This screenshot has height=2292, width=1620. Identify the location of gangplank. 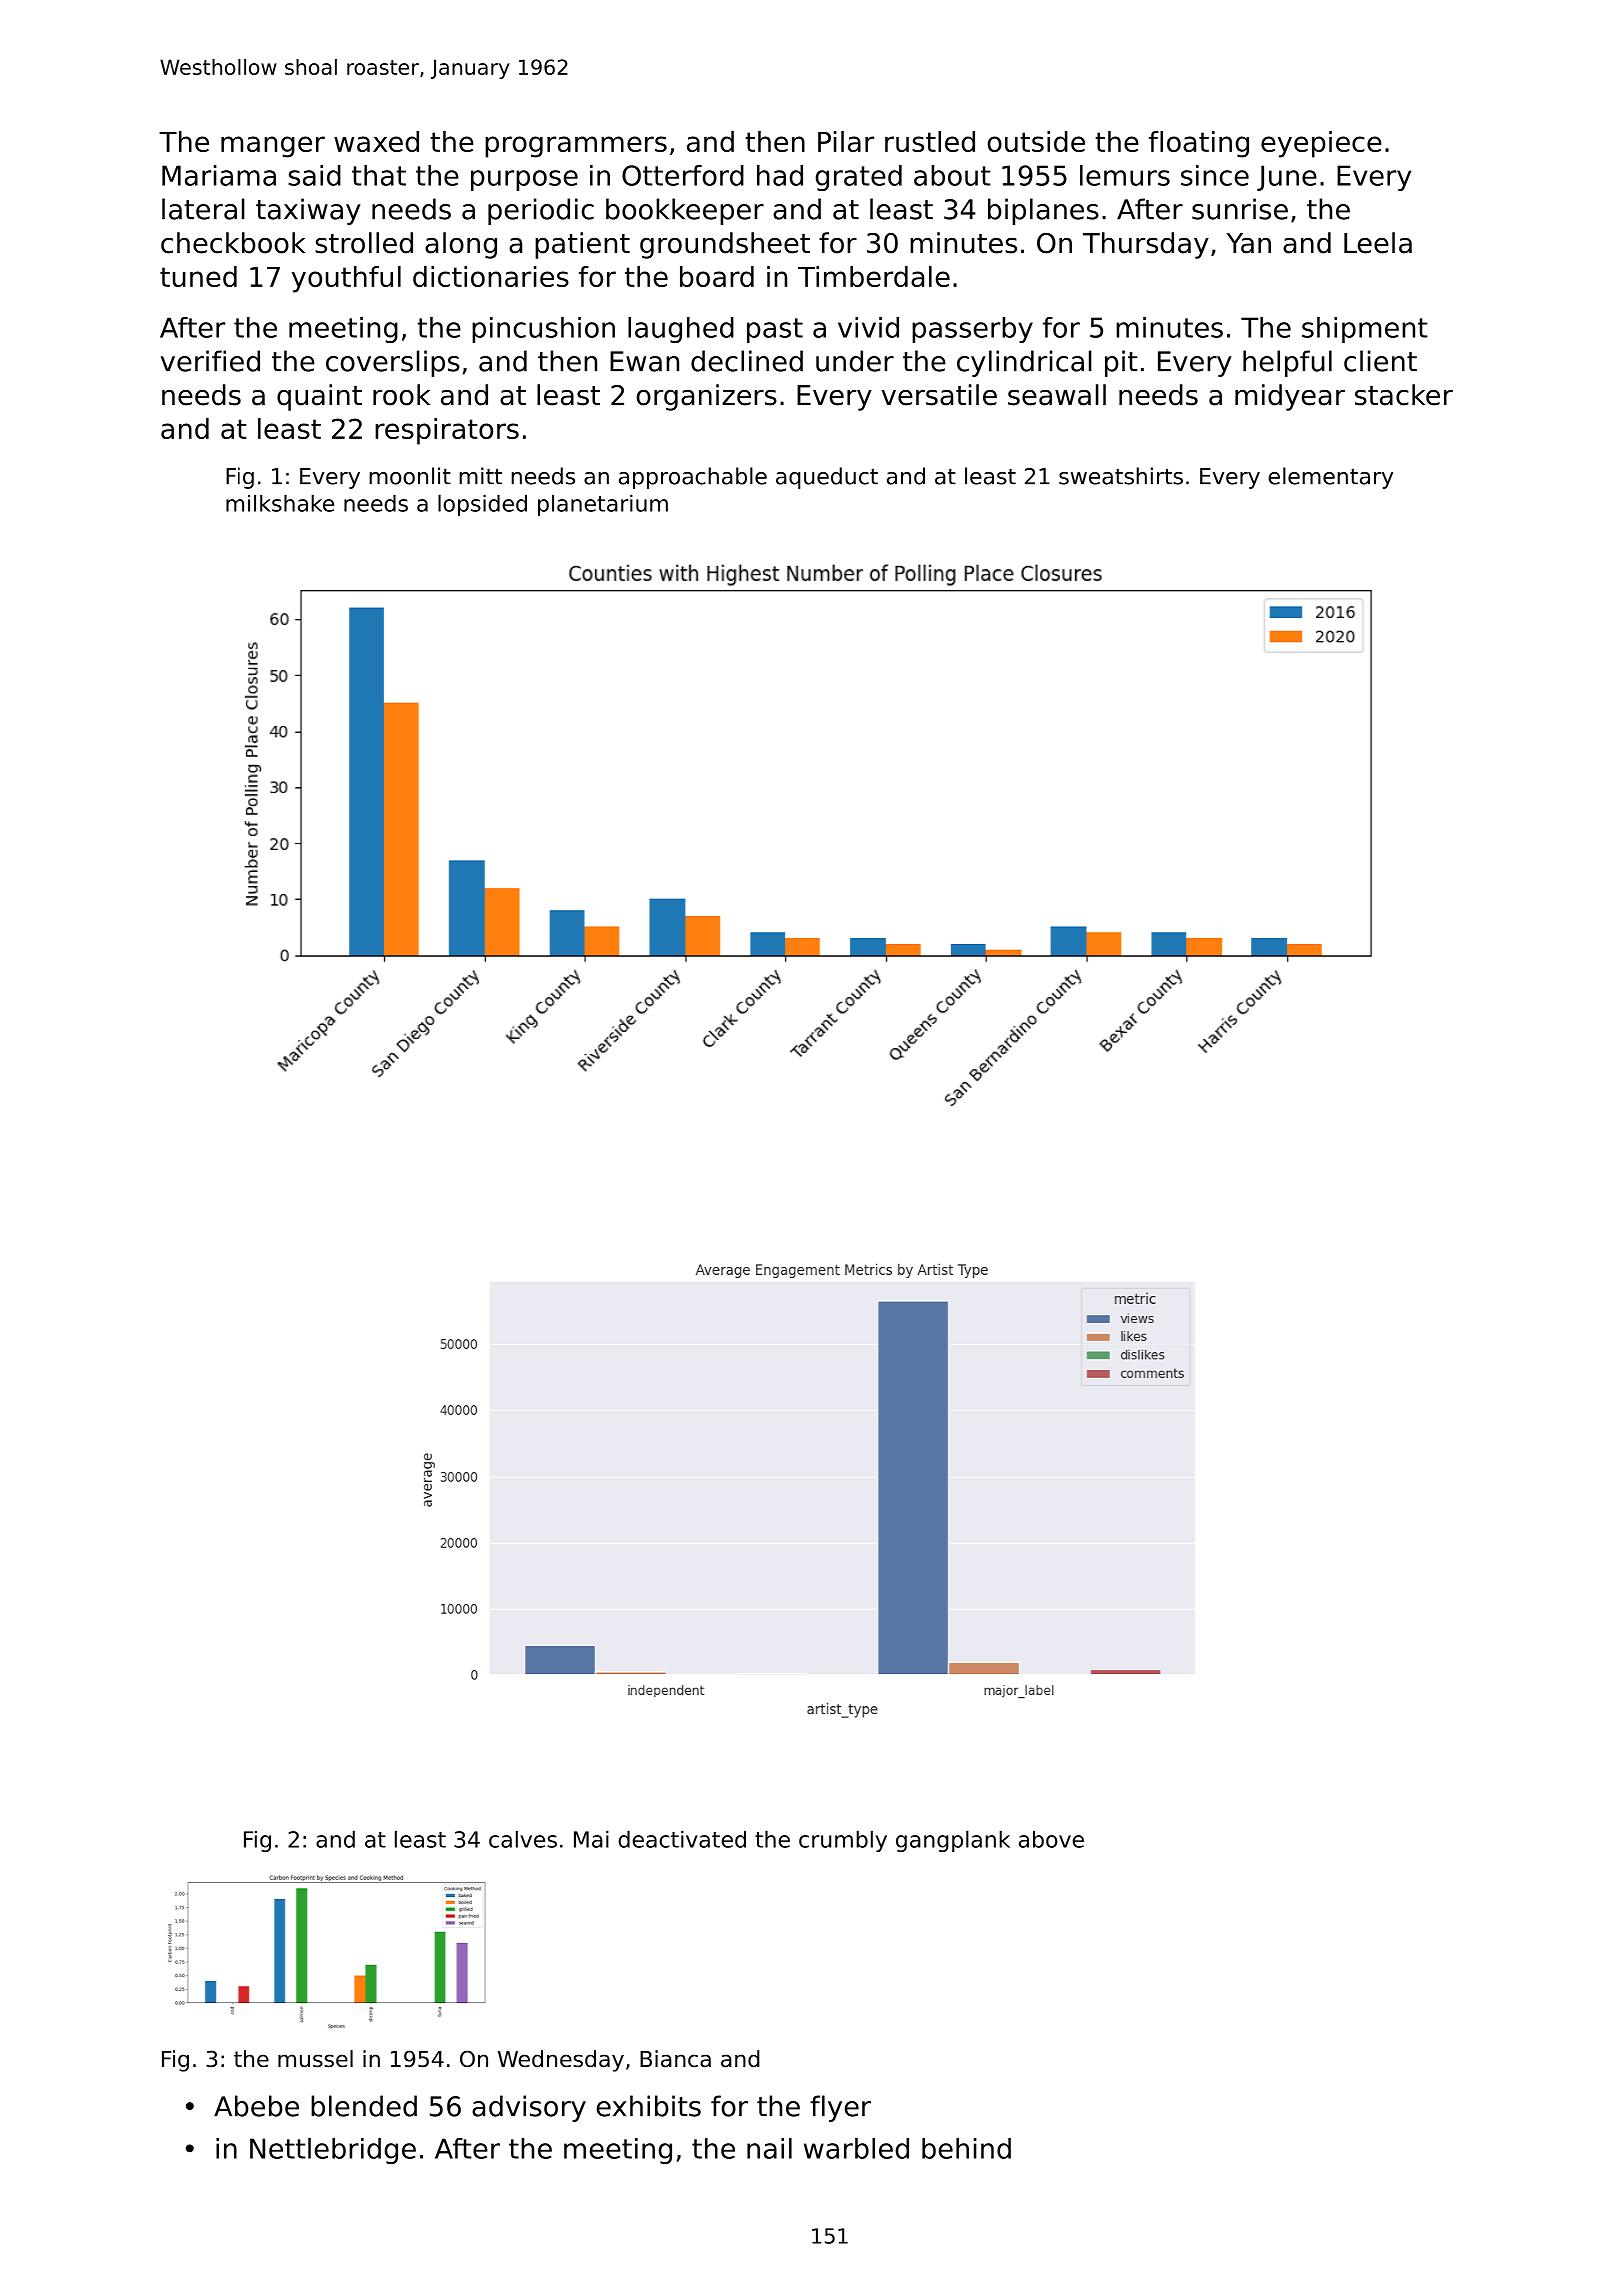
(953, 1841).
